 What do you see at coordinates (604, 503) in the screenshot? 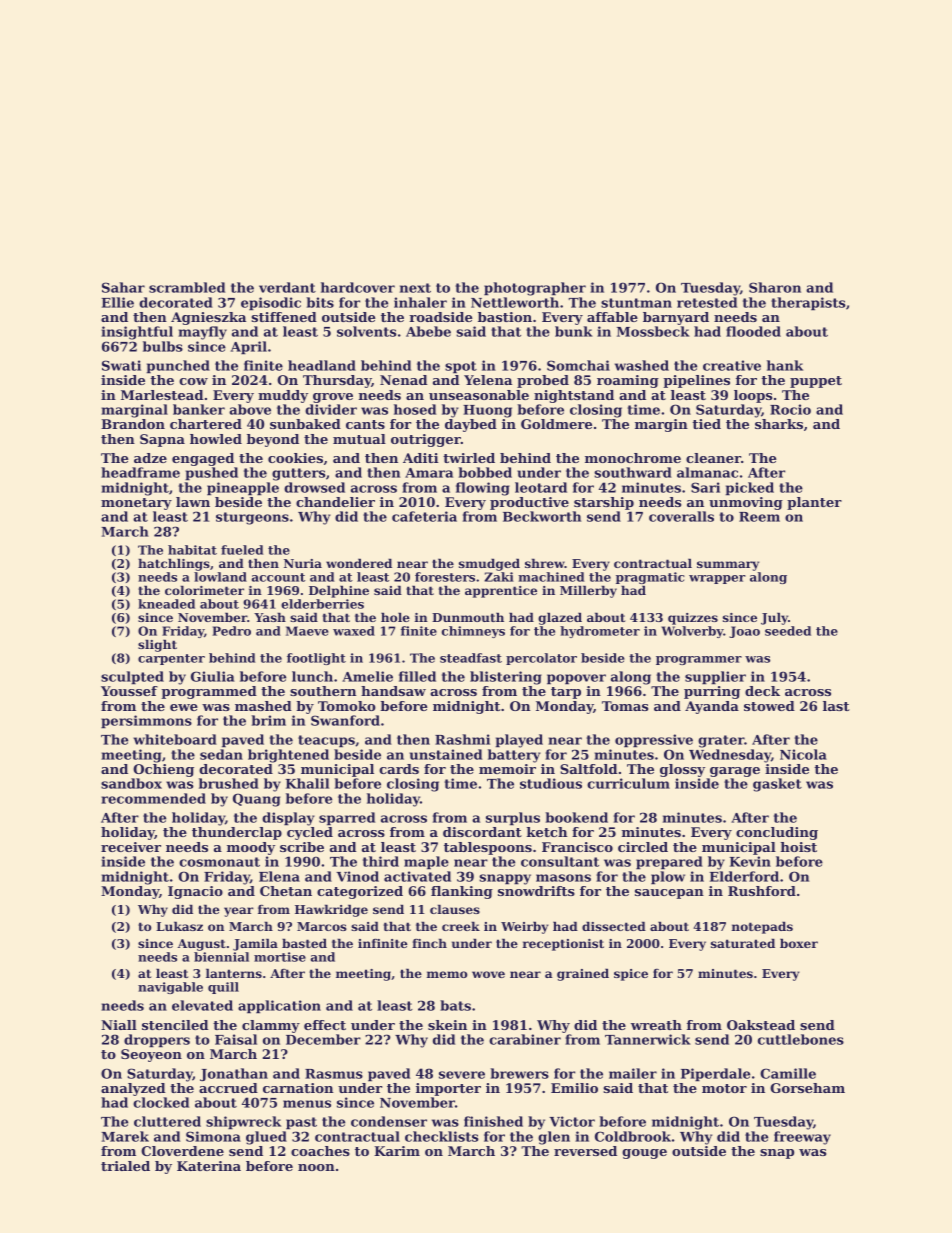
I see `starship` at bounding box center [604, 503].
